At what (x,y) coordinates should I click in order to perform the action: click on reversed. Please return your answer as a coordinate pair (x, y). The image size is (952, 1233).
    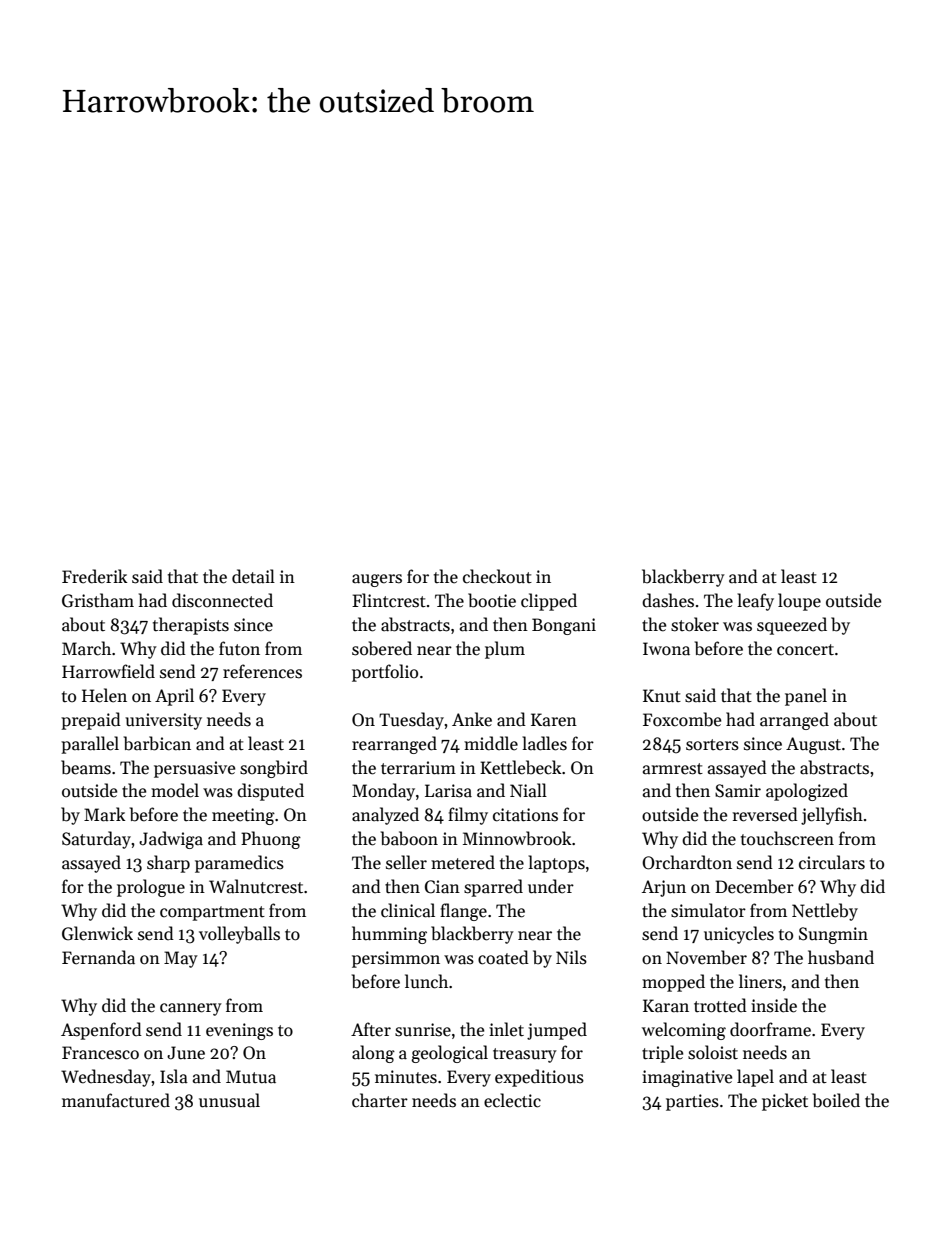
    Looking at the image, I should click on (765, 814).
